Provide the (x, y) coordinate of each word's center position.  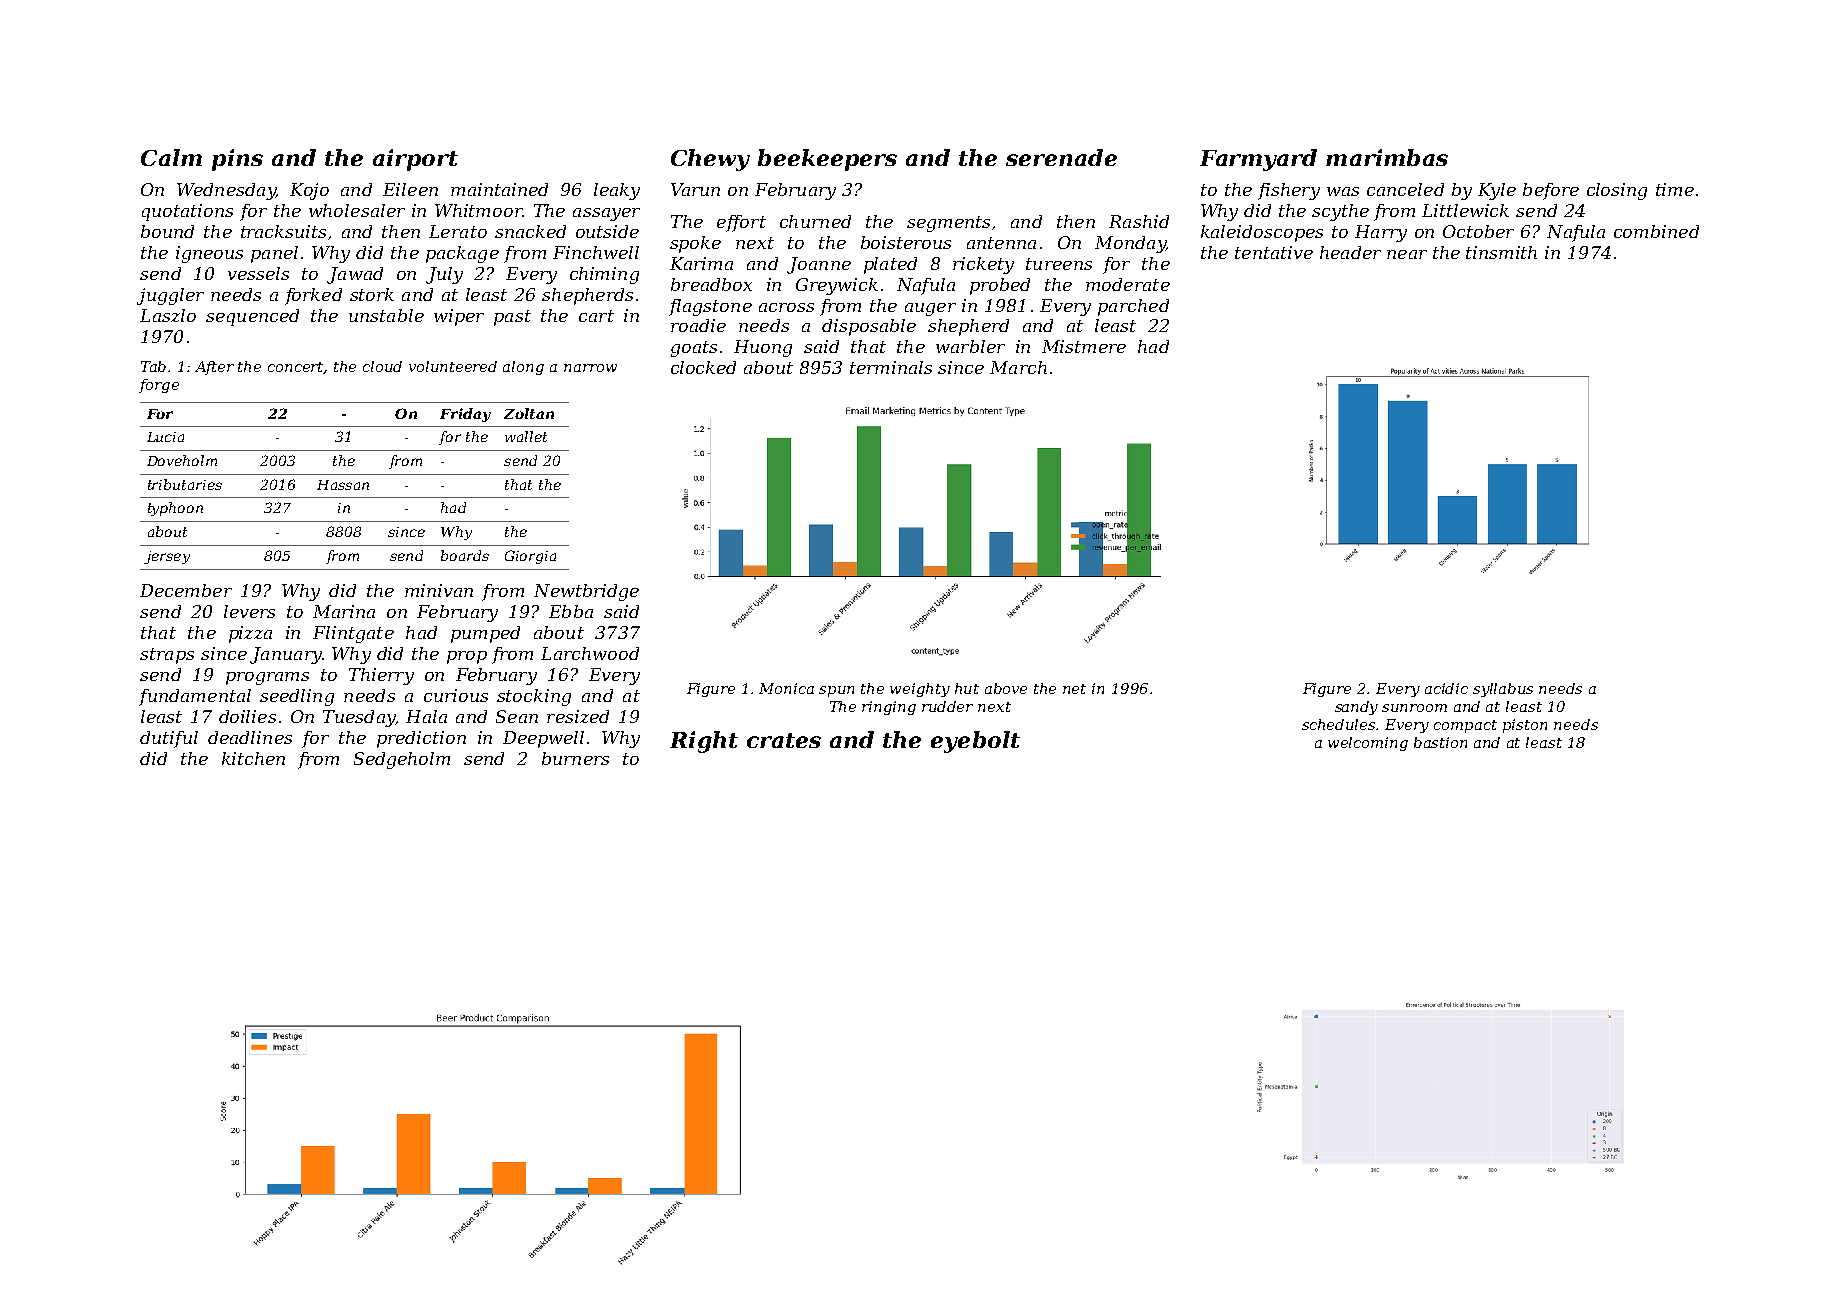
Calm (171, 157)
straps (167, 656)
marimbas (1387, 157)
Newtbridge (586, 592)
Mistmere (1084, 346)
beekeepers (827, 160)
